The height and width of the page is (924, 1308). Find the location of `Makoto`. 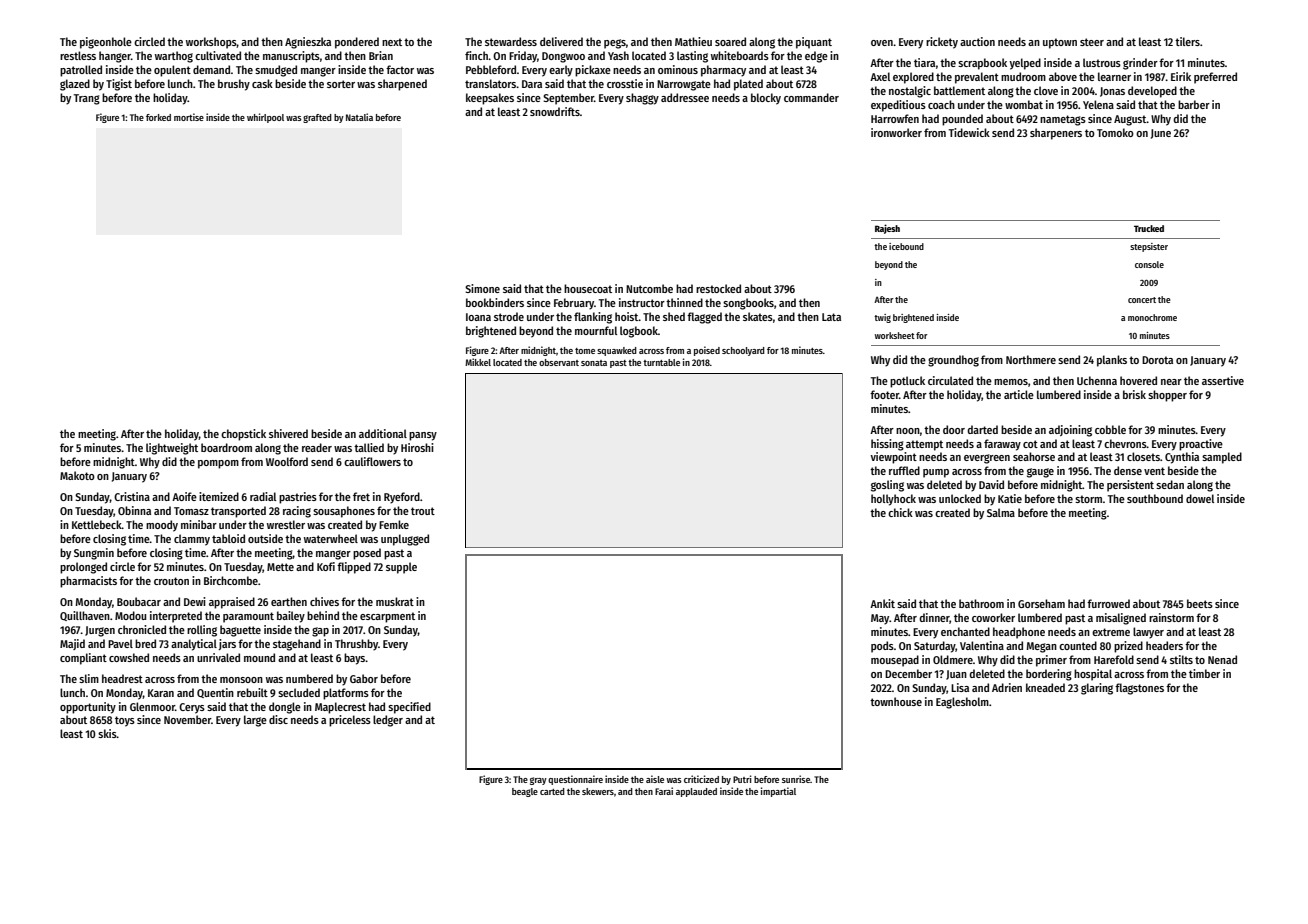

Makoto is located at coordinates (77, 475).
